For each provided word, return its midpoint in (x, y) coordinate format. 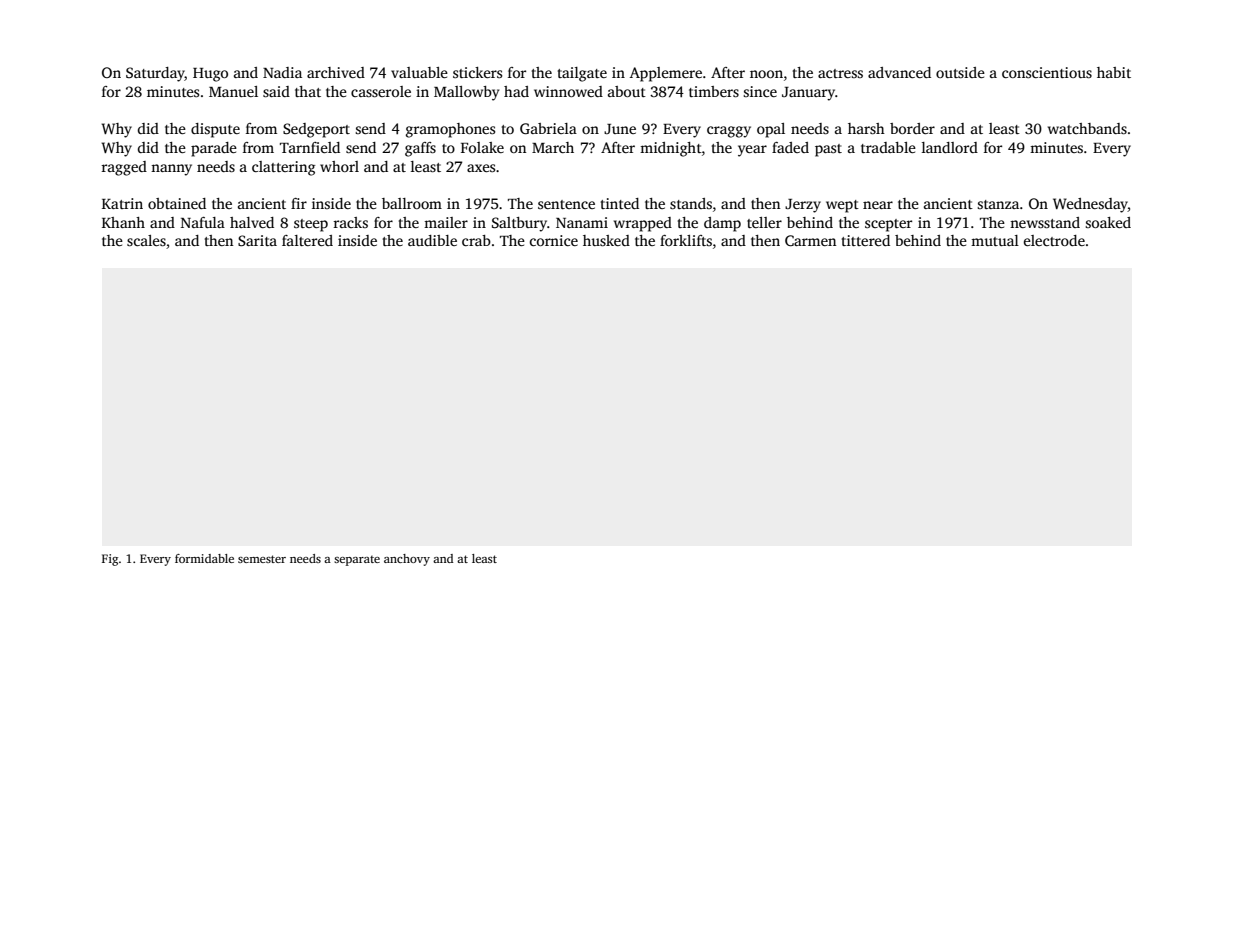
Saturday (155, 74)
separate (357, 561)
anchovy (407, 560)
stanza (998, 204)
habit (1114, 72)
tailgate (582, 74)
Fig (110, 560)
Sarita (257, 240)
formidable (204, 558)
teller (764, 222)
